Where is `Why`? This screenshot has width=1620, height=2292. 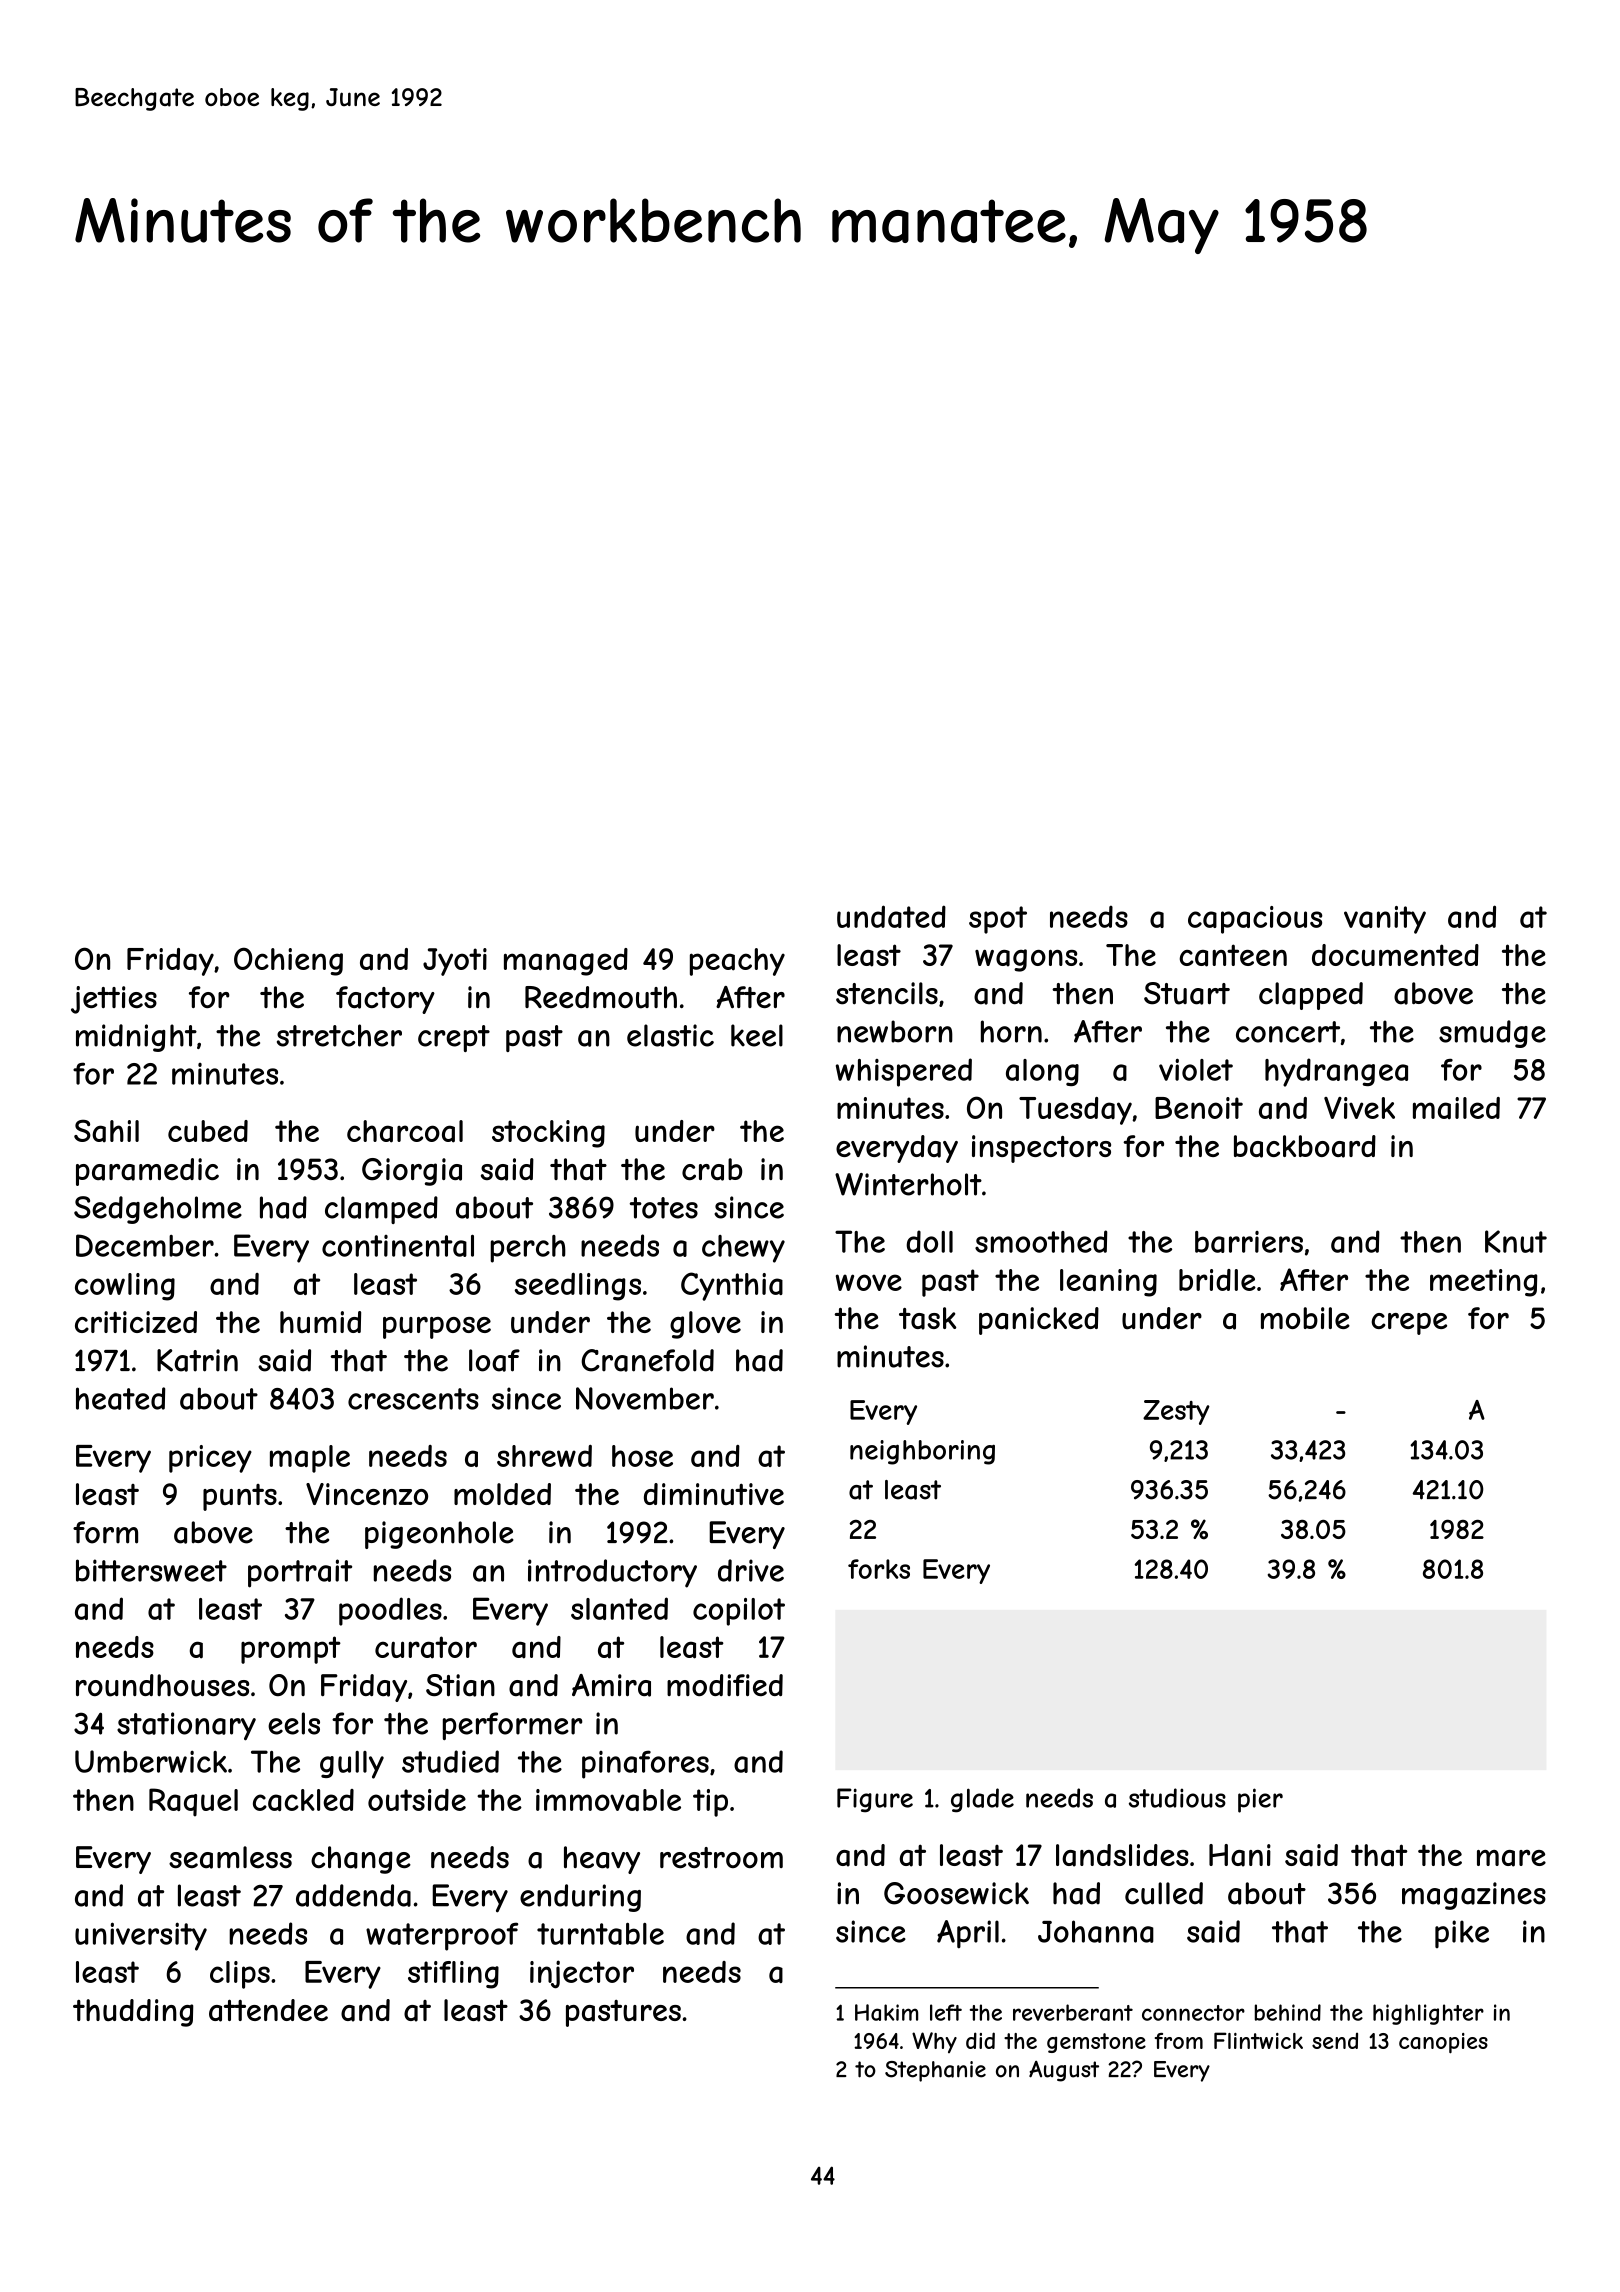 Why is located at coordinates (934, 2042).
